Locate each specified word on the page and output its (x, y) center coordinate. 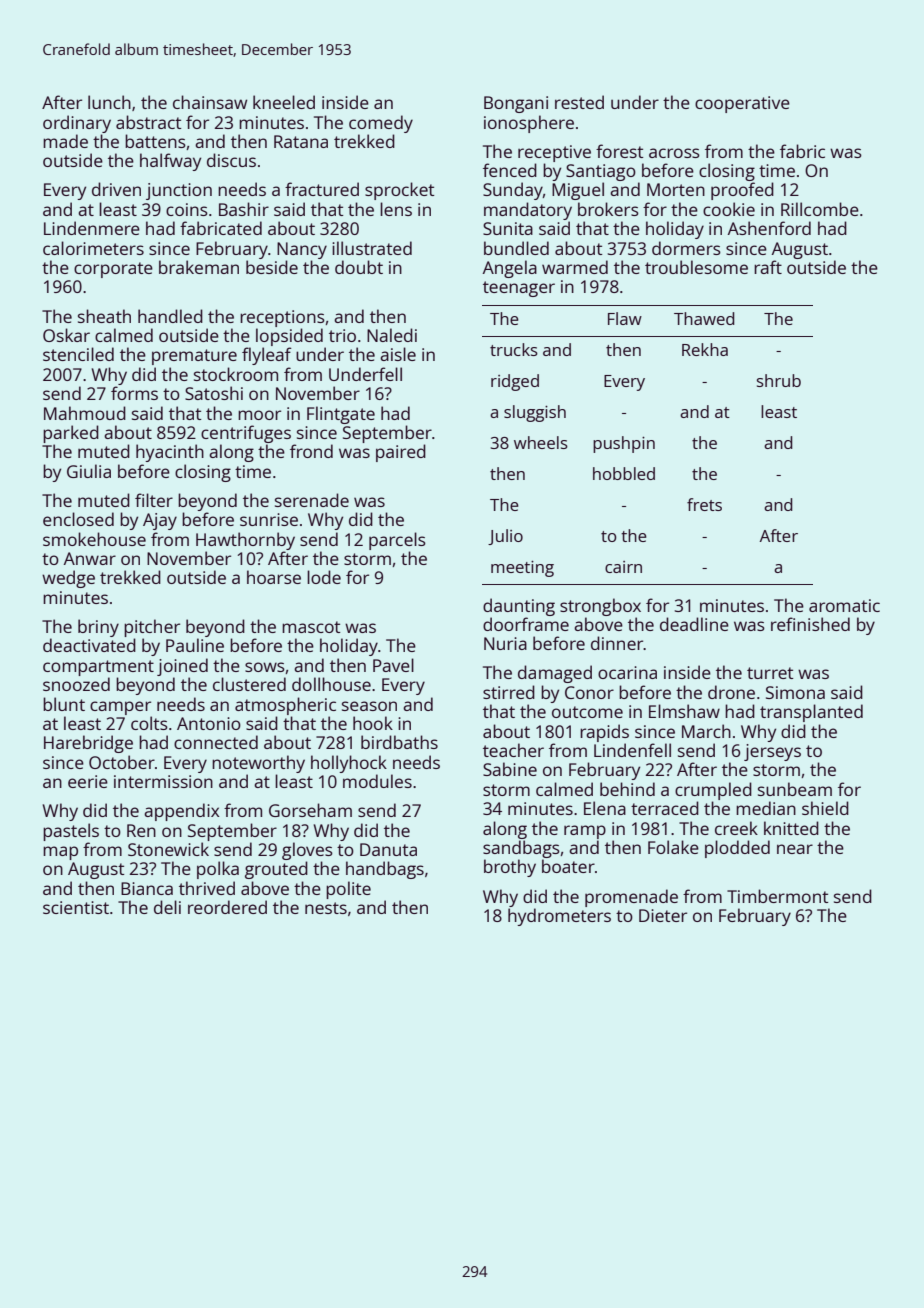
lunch (109, 102)
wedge (68, 579)
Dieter (663, 915)
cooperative (742, 104)
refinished (810, 624)
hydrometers (559, 917)
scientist (76, 907)
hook (373, 723)
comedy (381, 124)
